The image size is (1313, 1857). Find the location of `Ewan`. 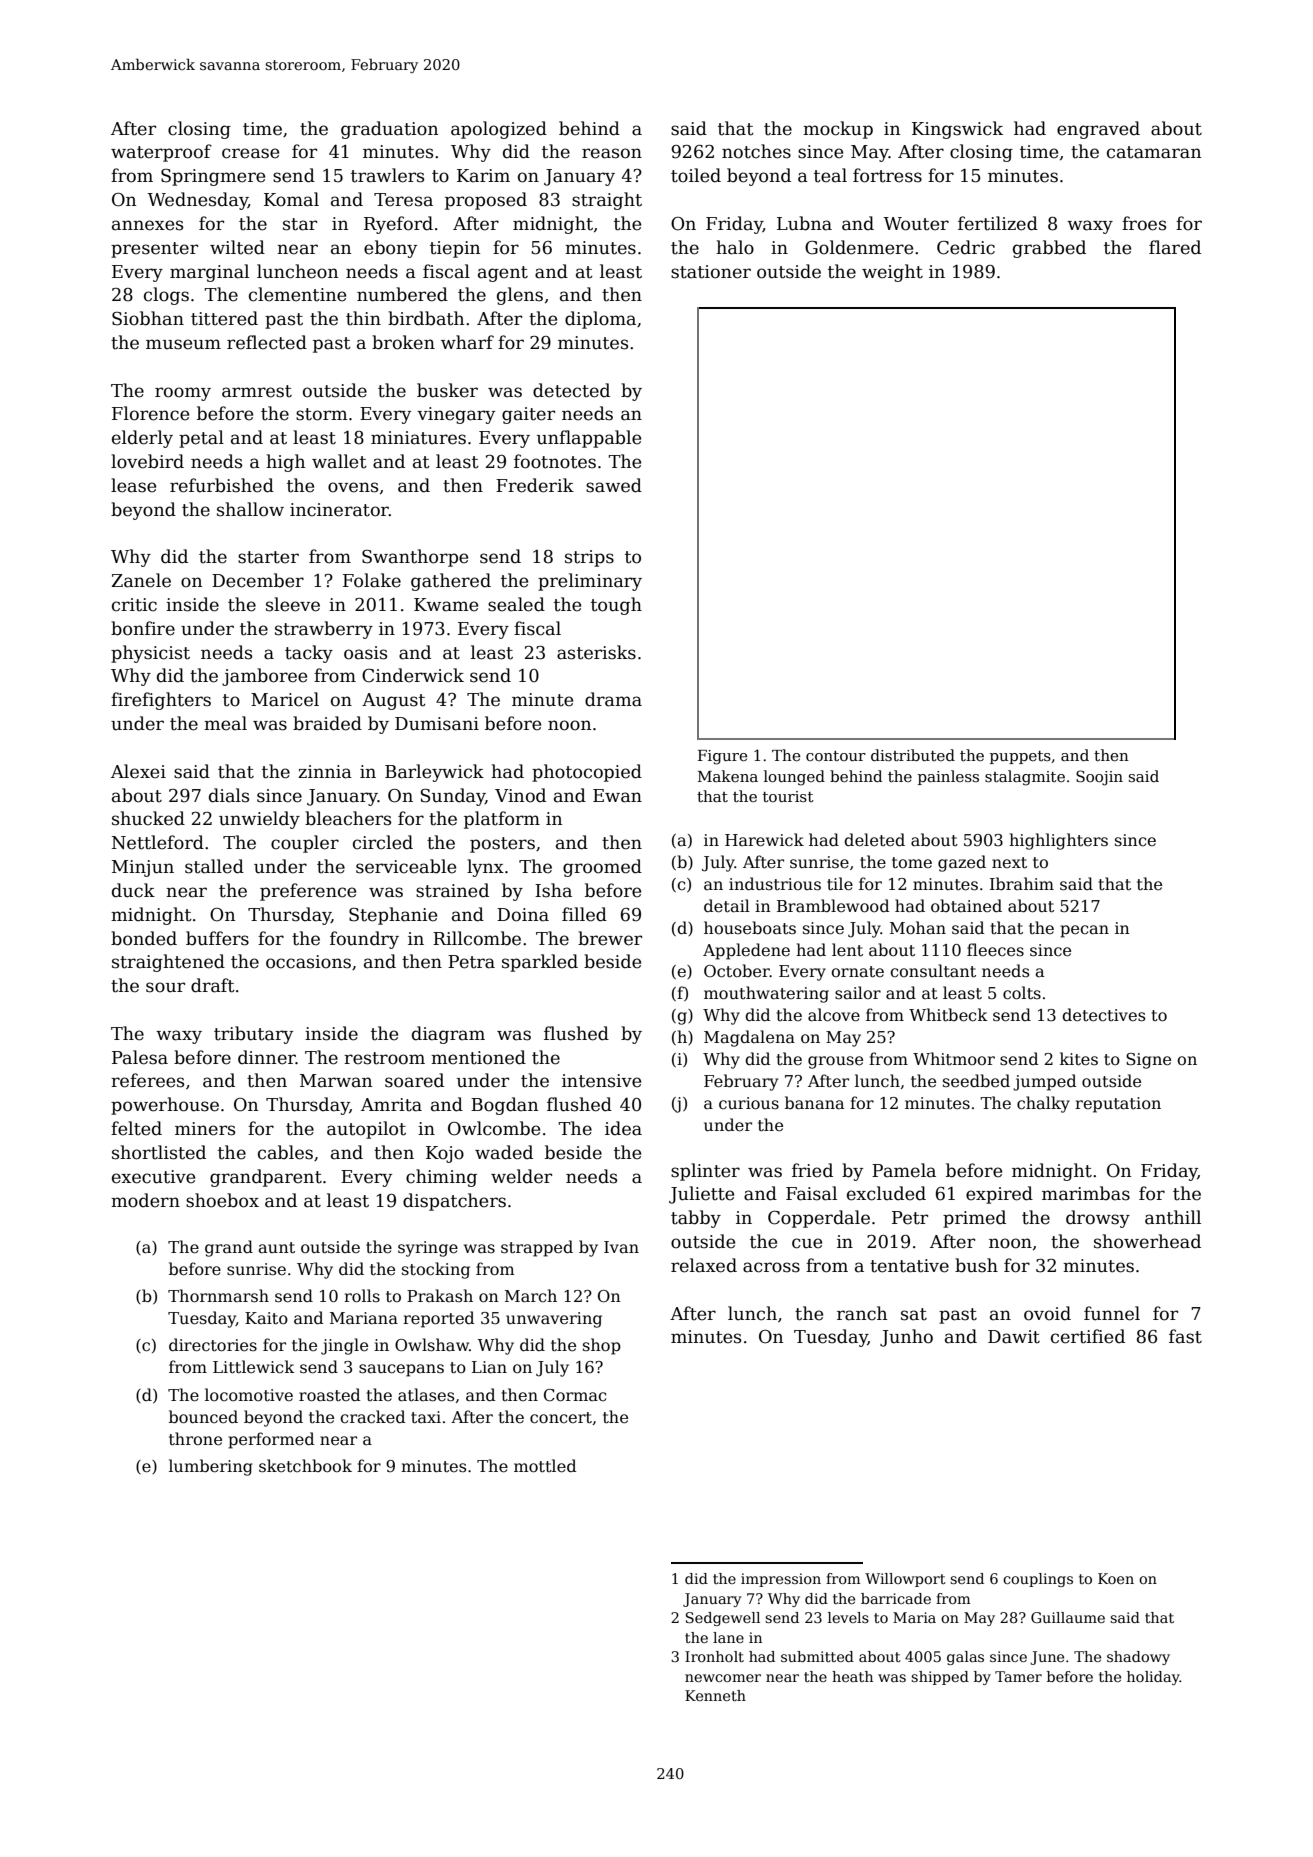

Ewan is located at coordinates (617, 796).
